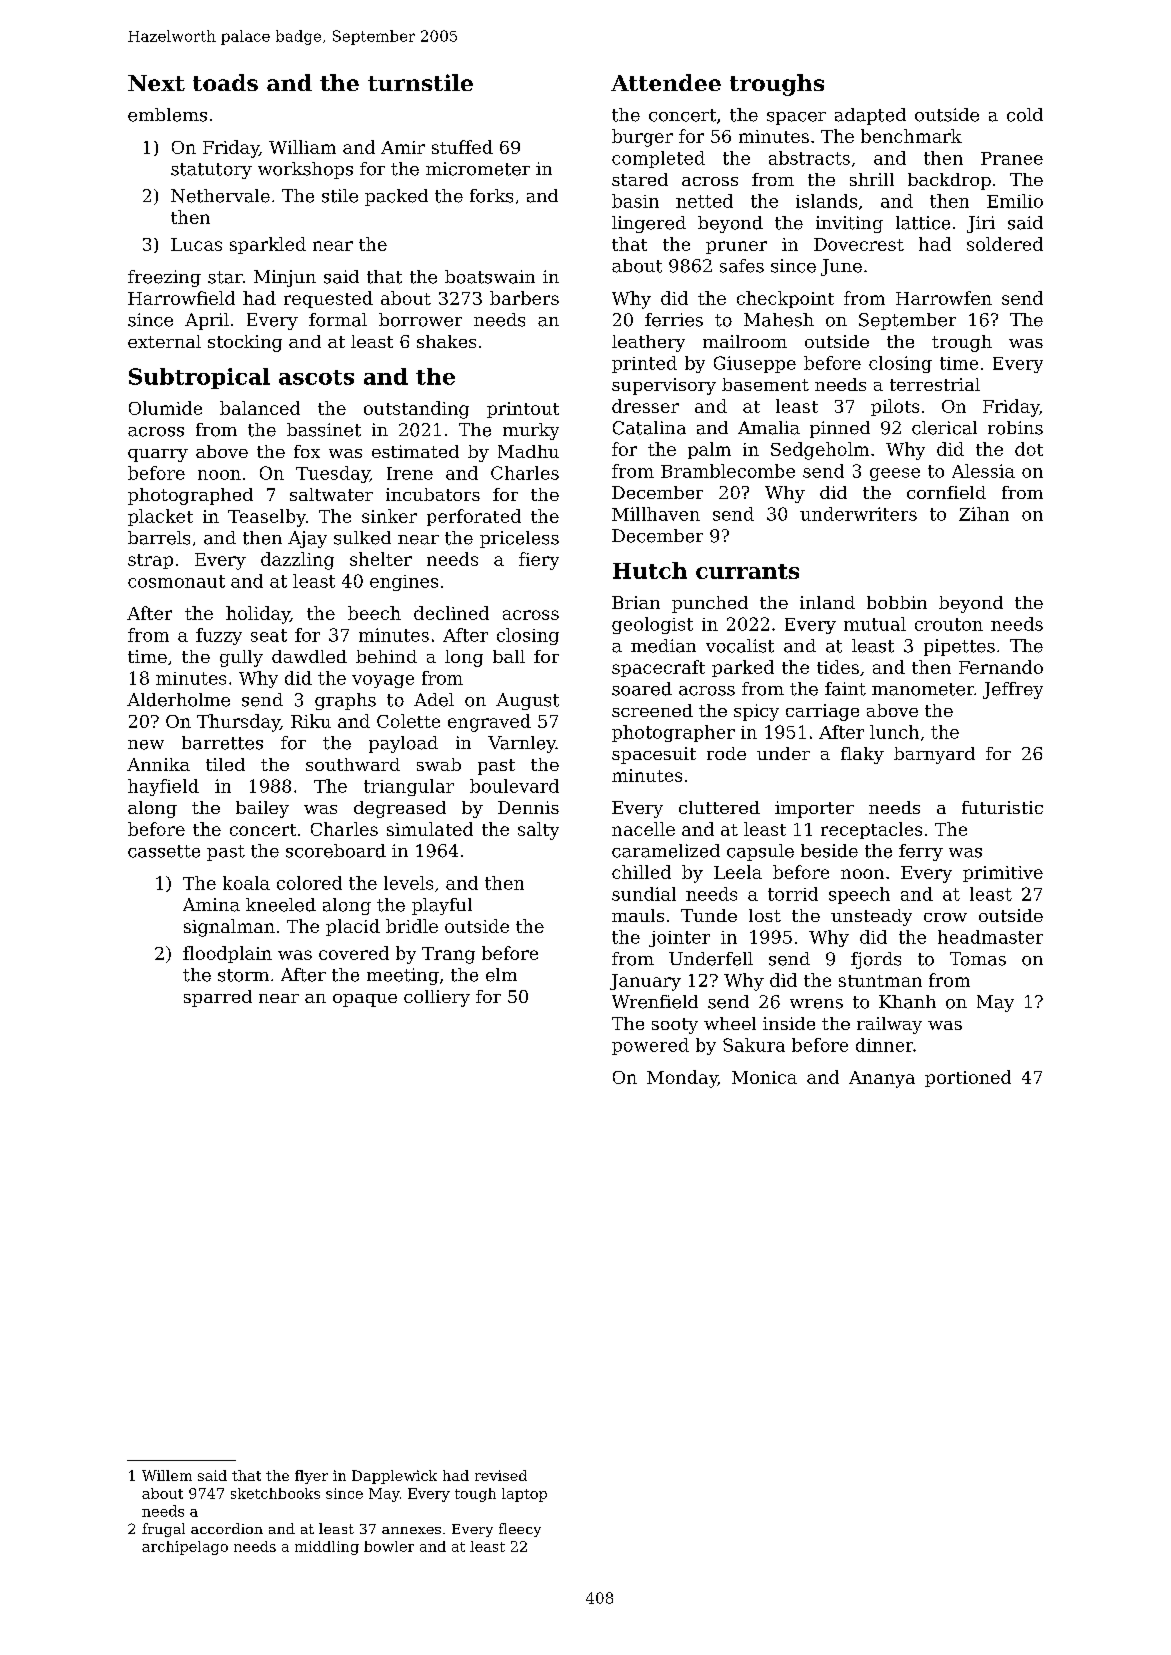 Image resolution: width=1171 pixels, height=1655 pixels. What do you see at coordinates (462, 147) in the screenshot?
I see `stuffed` at bounding box center [462, 147].
